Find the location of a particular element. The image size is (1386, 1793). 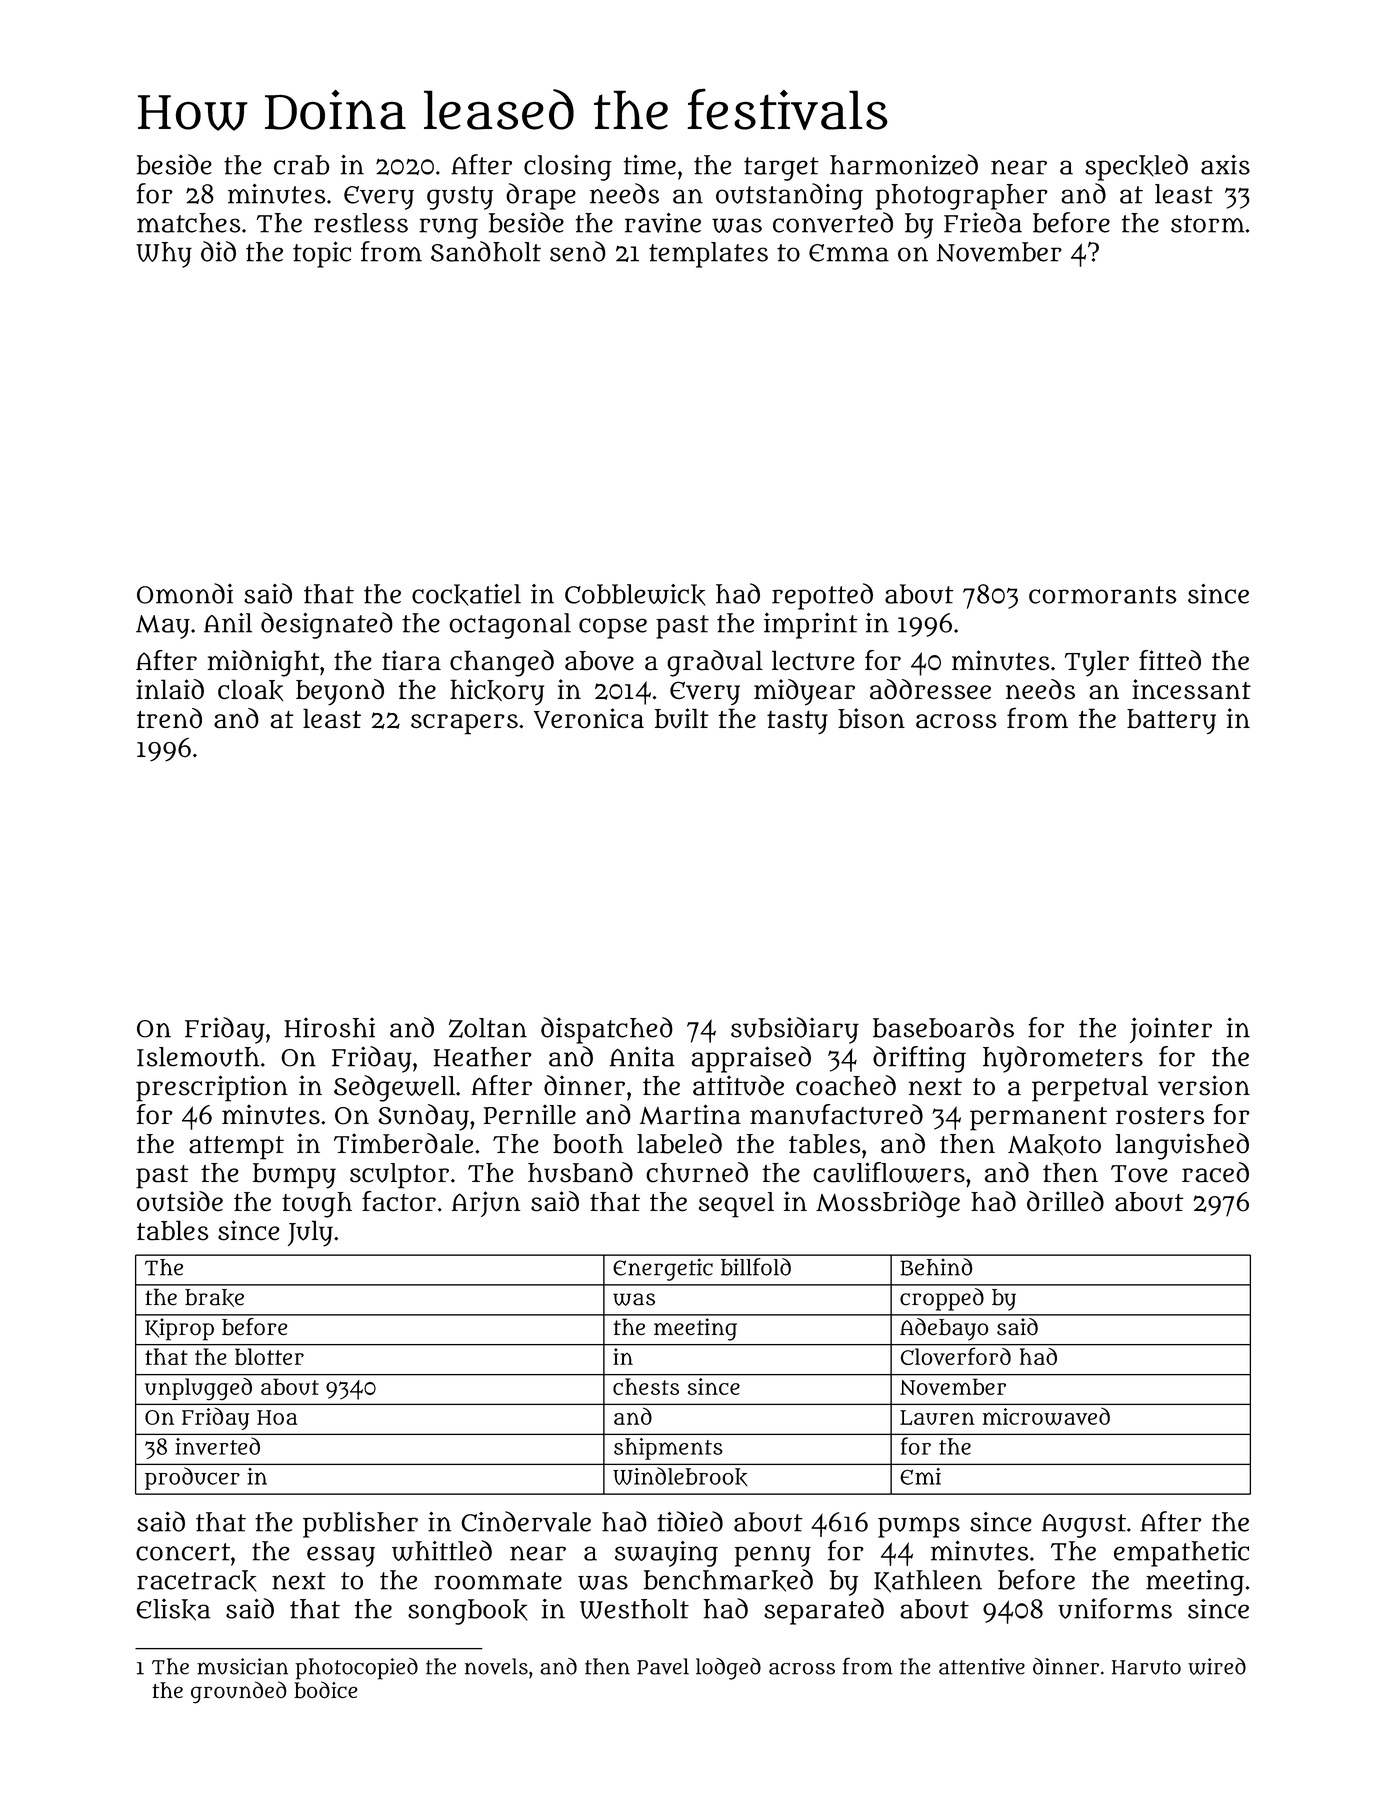

photographer is located at coordinates (962, 197).
